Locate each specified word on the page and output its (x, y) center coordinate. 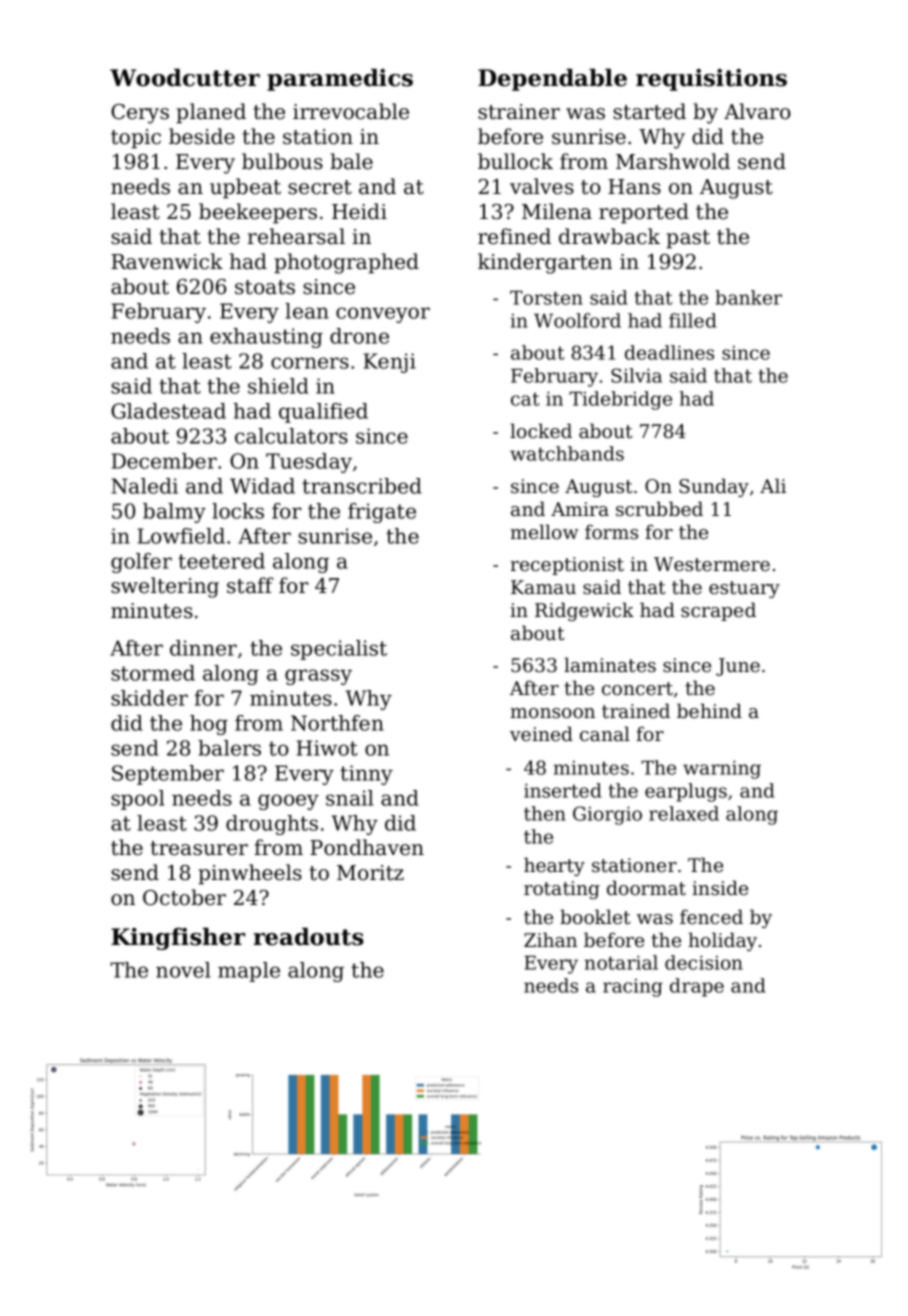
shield (278, 386)
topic (136, 139)
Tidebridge (620, 400)
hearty (554, 866)
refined (514, 236)
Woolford (577, 320)
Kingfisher (178, 939)
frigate (382, 513)
